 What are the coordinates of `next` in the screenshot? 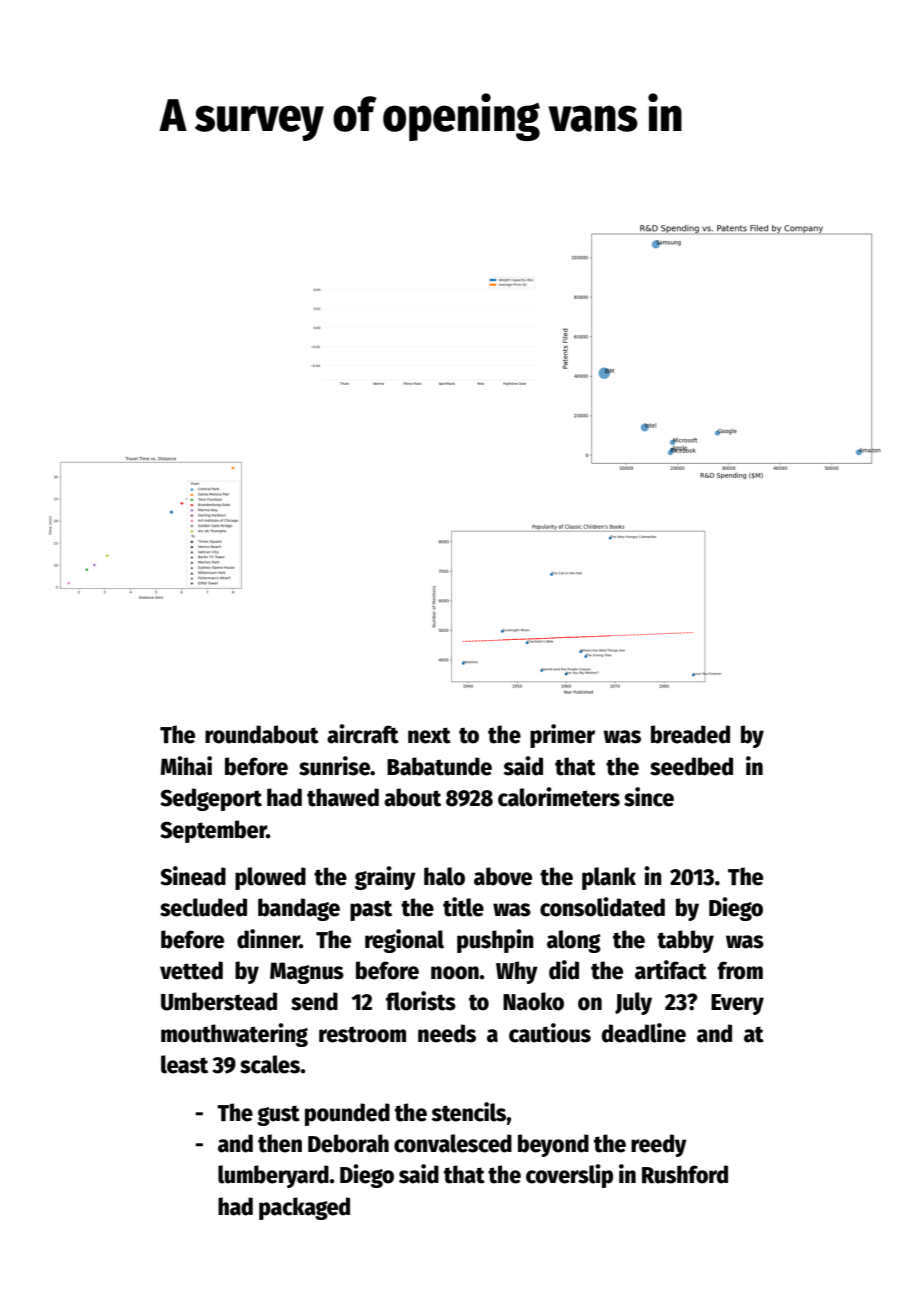 It's located at (429, 735).
